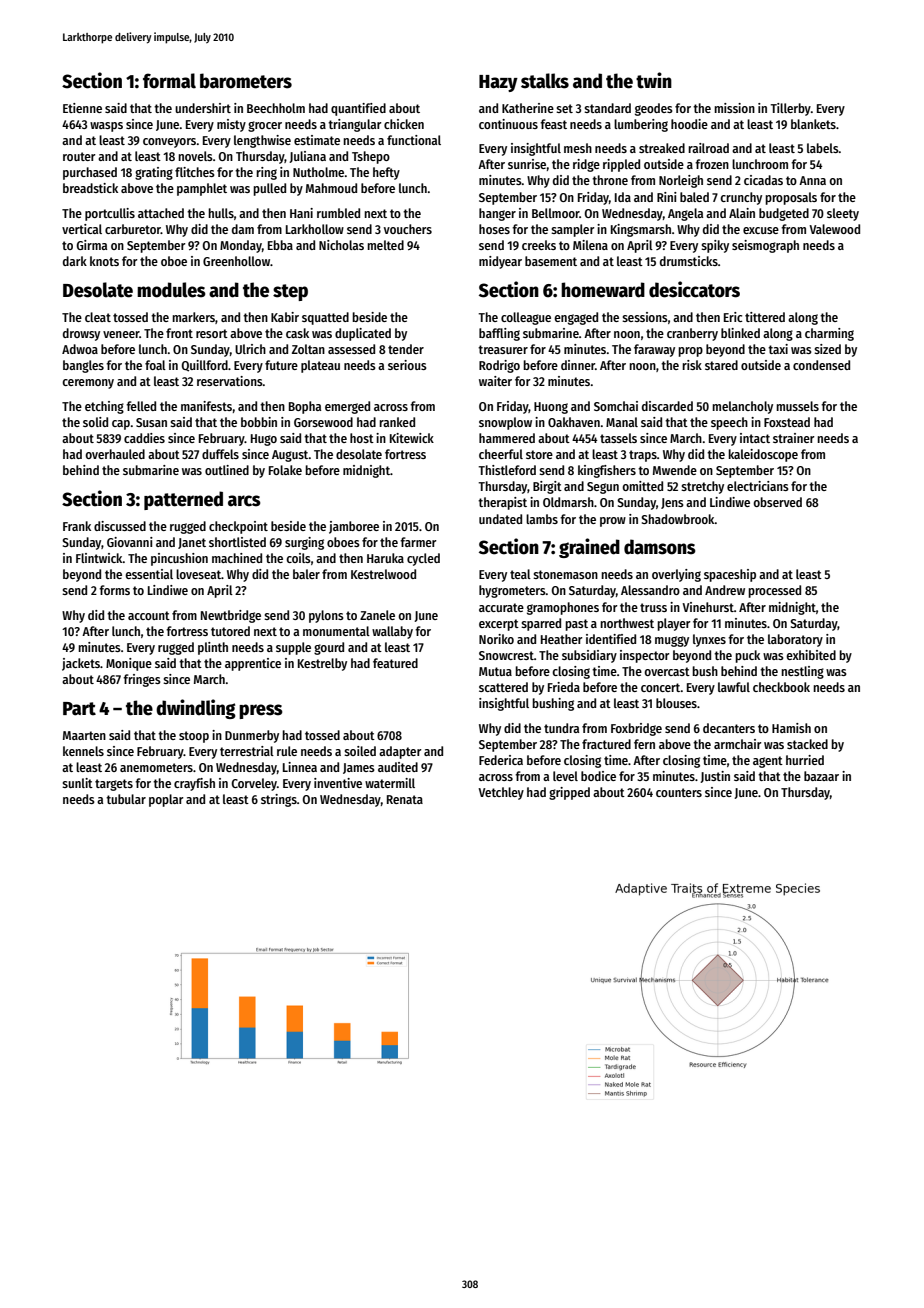 Image resolution: width=924 pixels, height=1308 pixels. What do you see at coordinates (812, 180) in the screenshot?
I see `Anna` at bounding box center [812, 180].
